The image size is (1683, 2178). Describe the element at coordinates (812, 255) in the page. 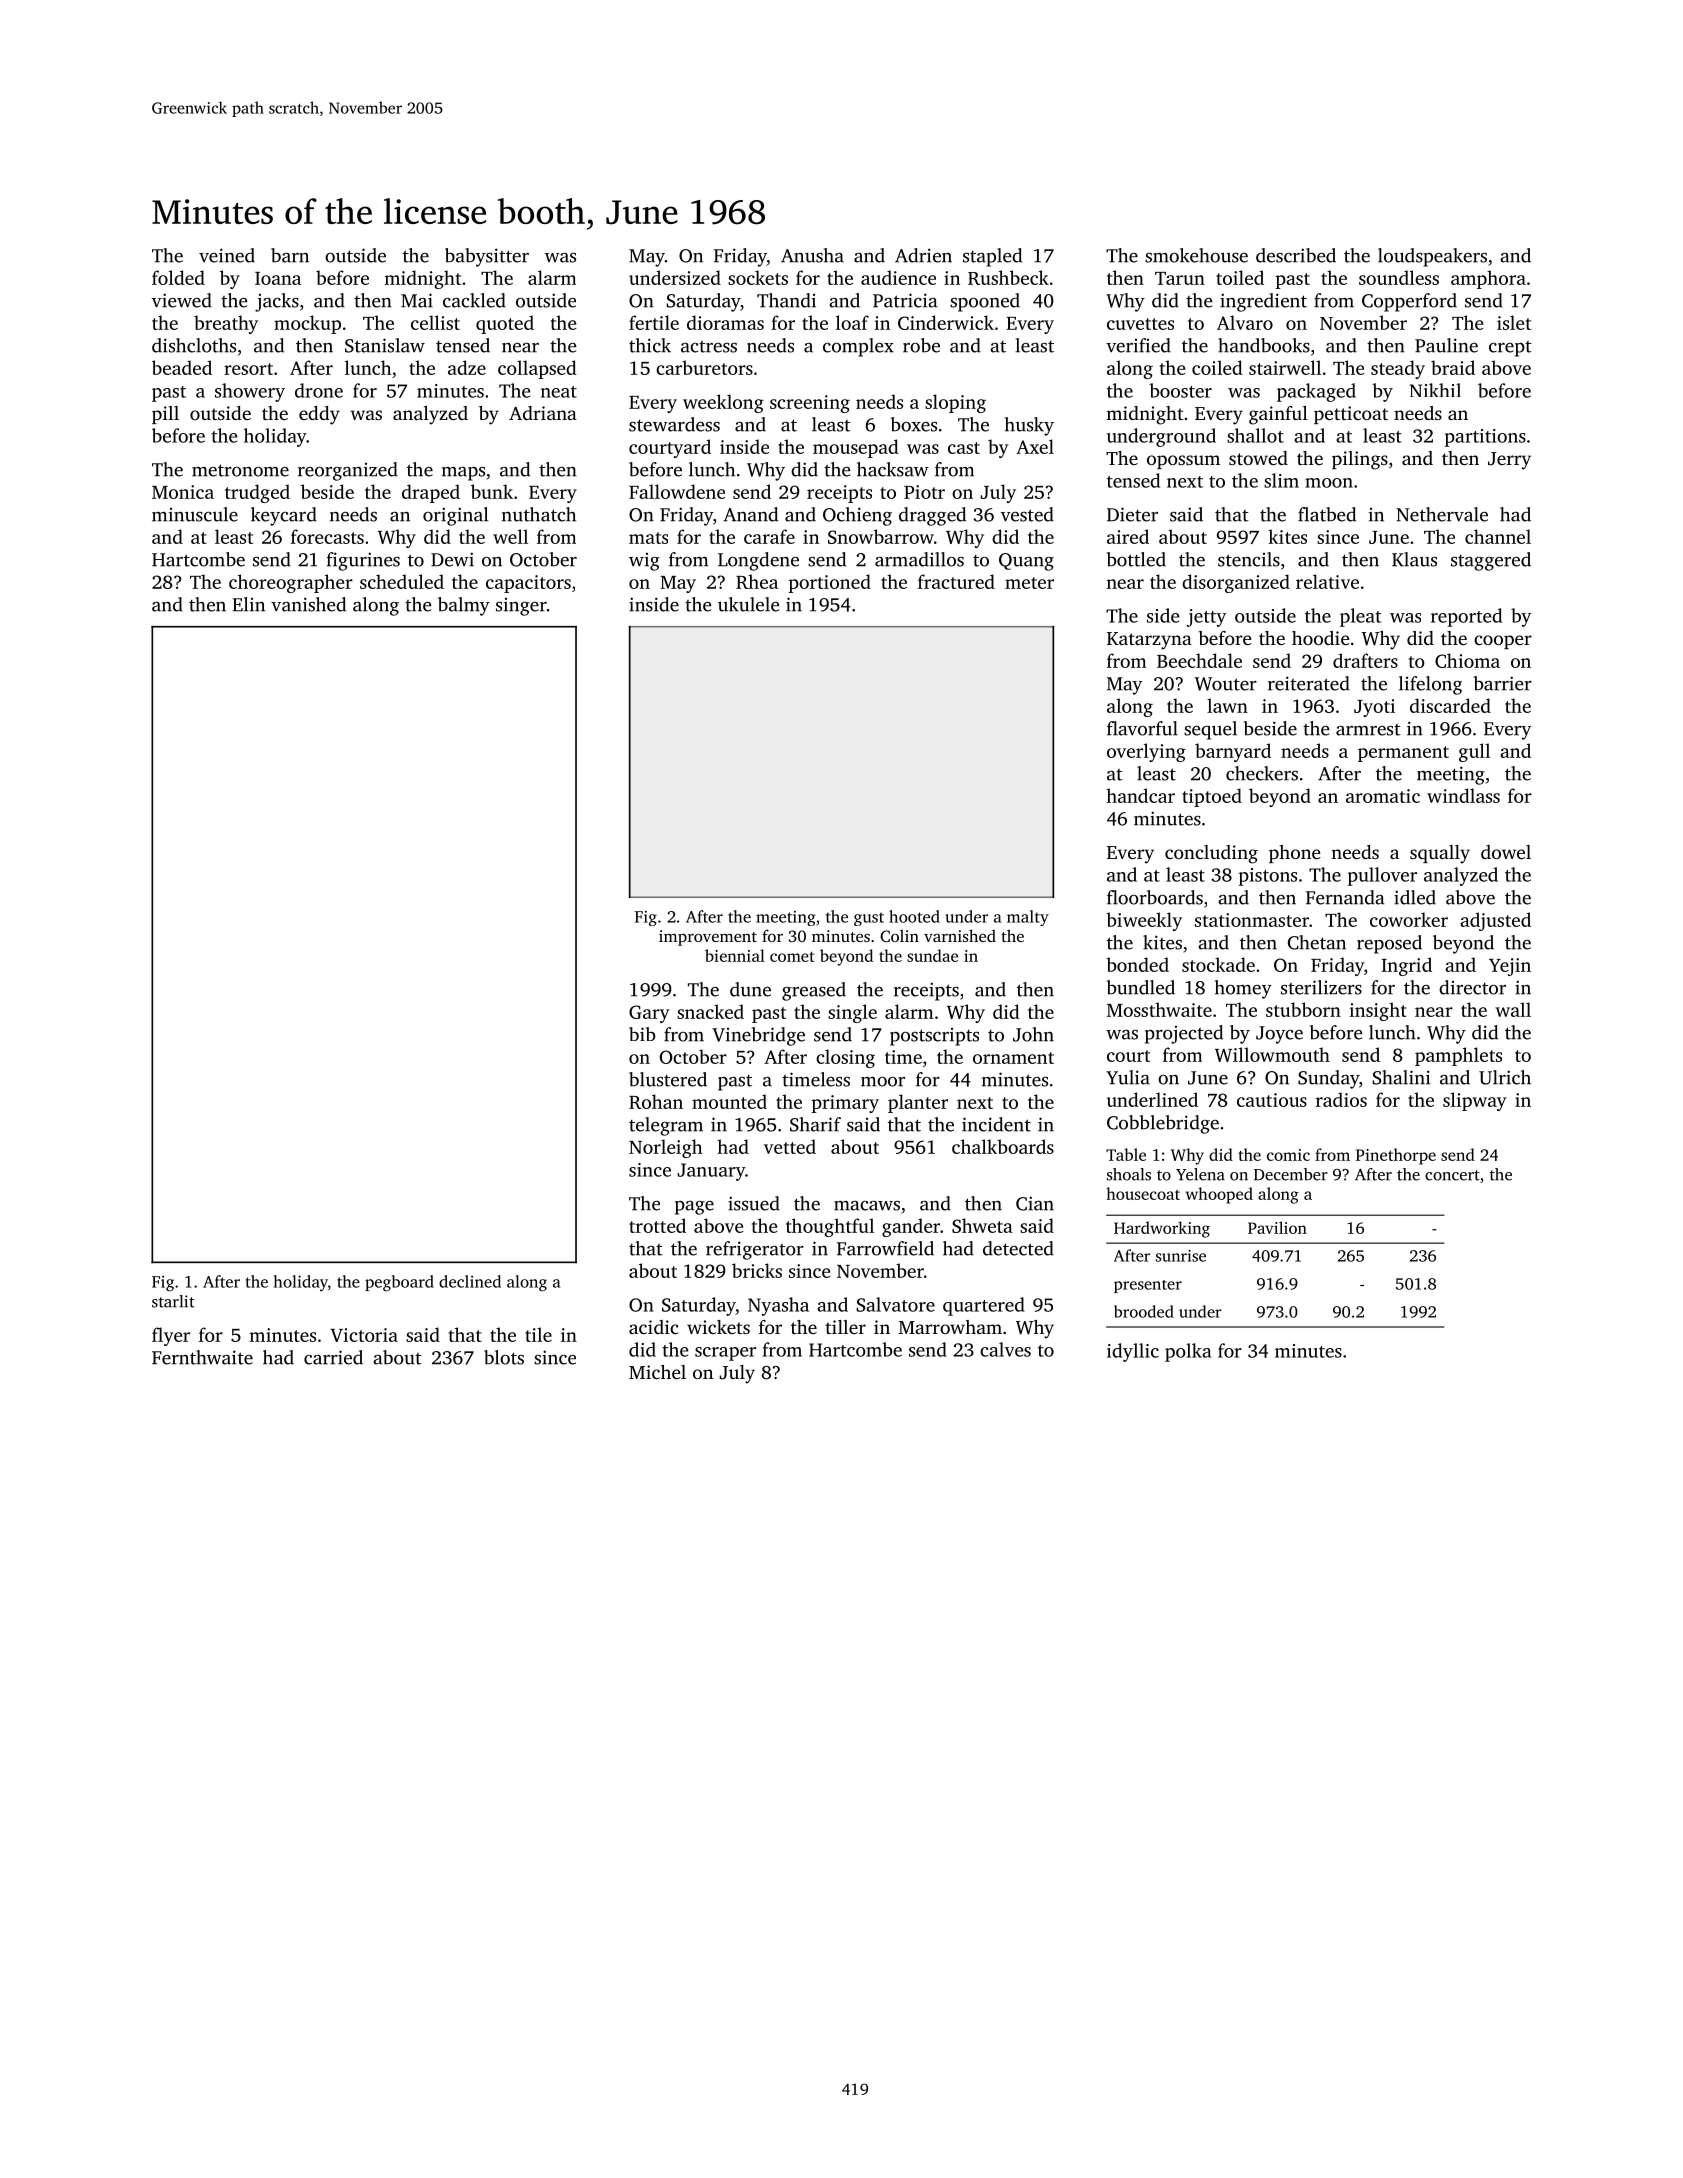

I see `Anusha` at that location.
